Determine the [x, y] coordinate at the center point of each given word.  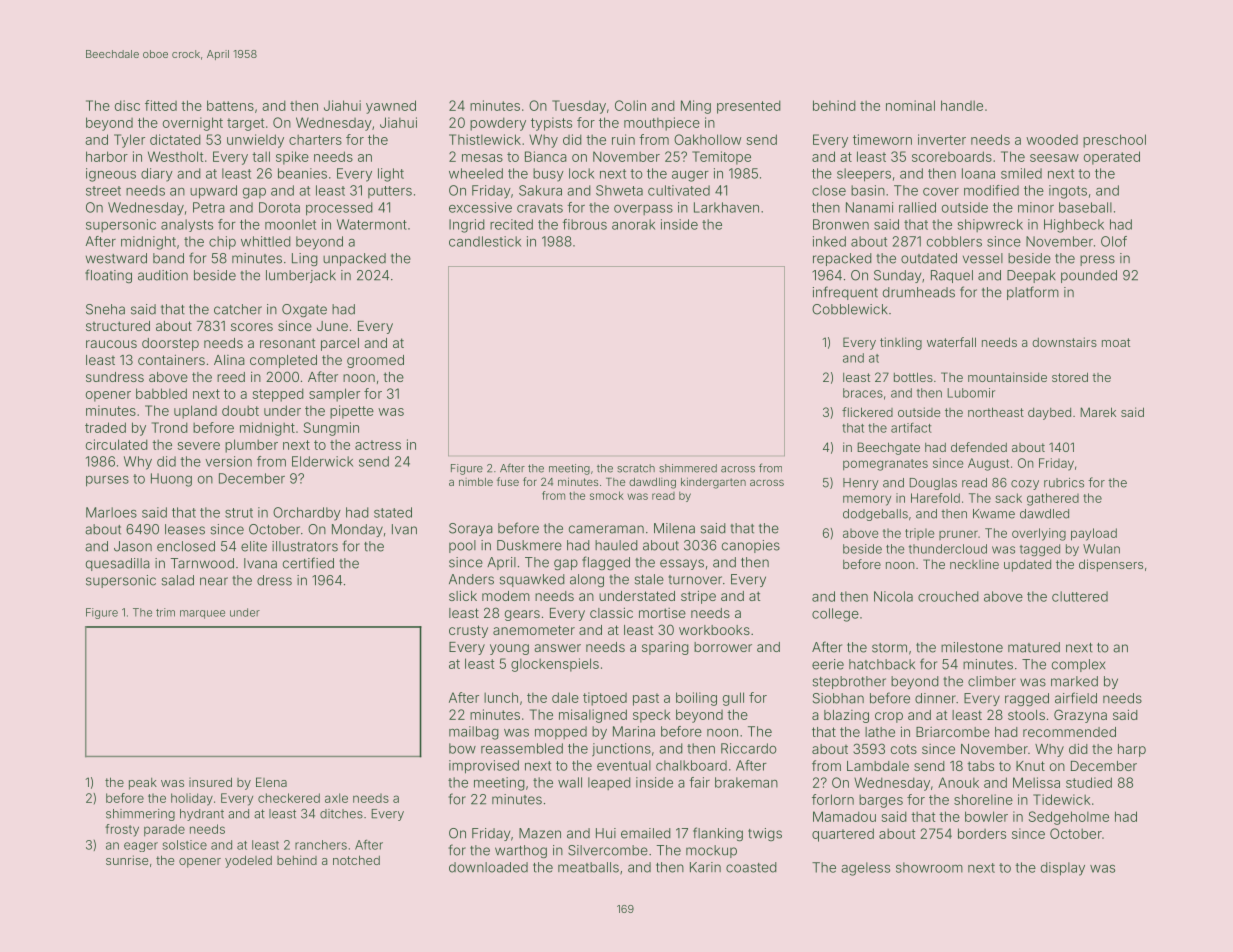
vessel [983, 258]
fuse [508, 481]
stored [1070, 377]
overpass [643, 210]
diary [157, 175]
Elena [271, 782]
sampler [334, 395]
